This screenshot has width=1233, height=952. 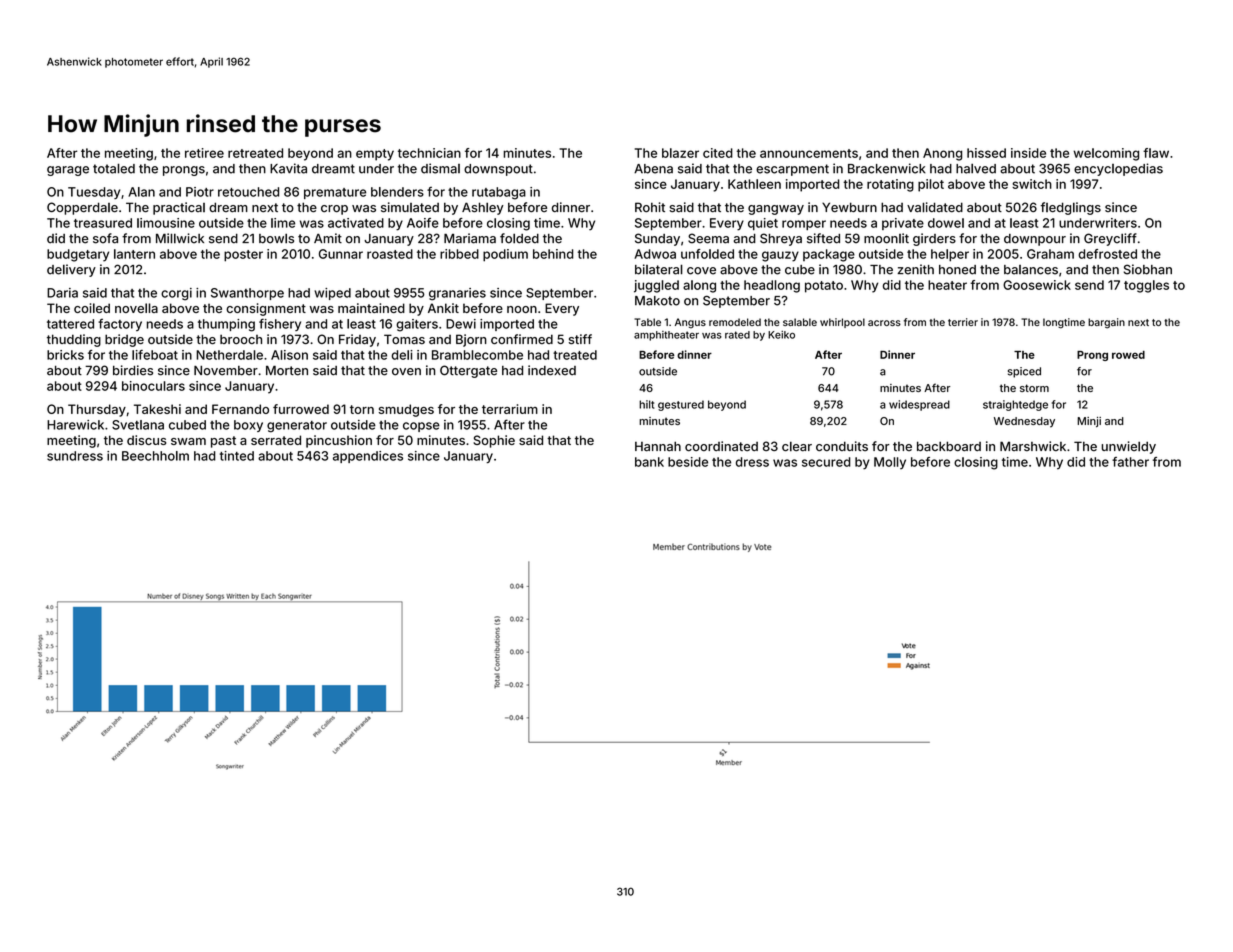 What do you see at coordinates (580, 339) in the screenshot?
I see `stiff` at bounding box center [580, 339].
